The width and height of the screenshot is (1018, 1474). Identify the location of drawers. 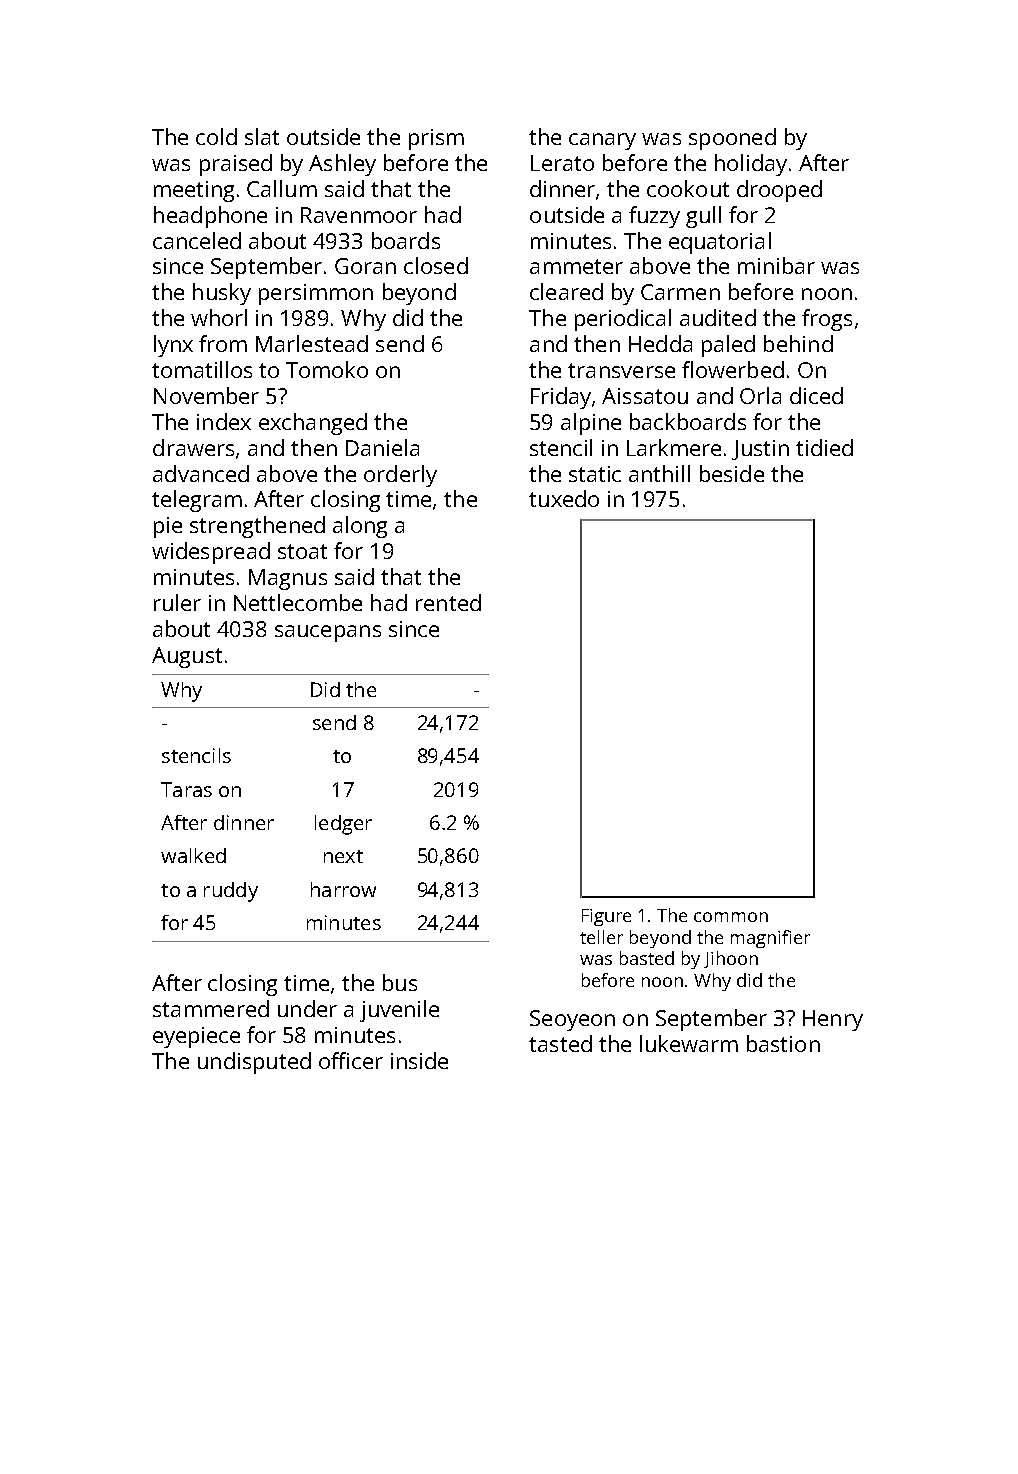
(193, 447).
